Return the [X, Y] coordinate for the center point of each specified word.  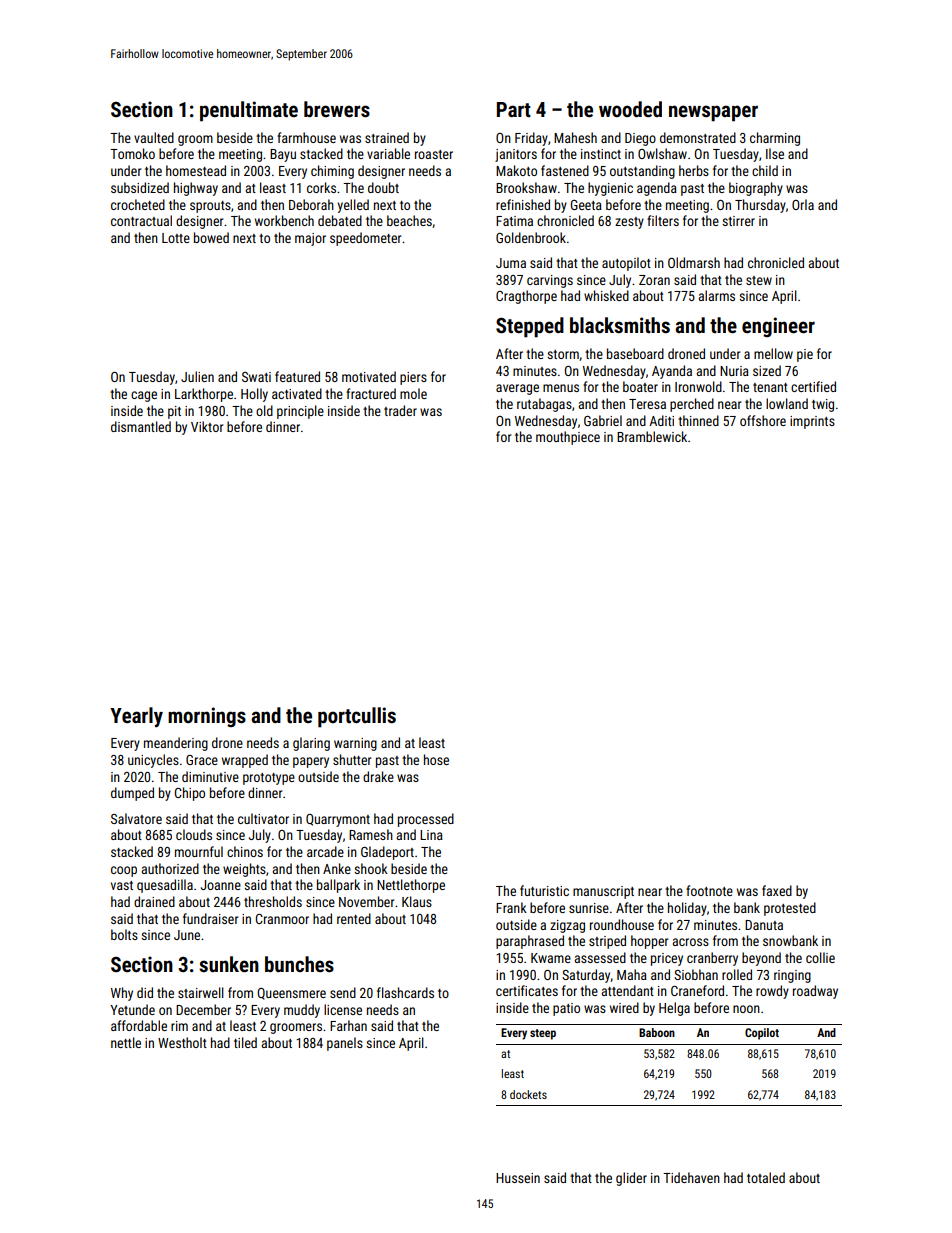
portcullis [357, 717]
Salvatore [136, 818]
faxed [777, 890]
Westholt [182, 1042]
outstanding [642, 172]
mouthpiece [568, 438]
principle [300, 412]
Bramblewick [652, 436]
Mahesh [575, 137]
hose [436, 759]
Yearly [136, 717]
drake [378, 776]
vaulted [154, 137]
